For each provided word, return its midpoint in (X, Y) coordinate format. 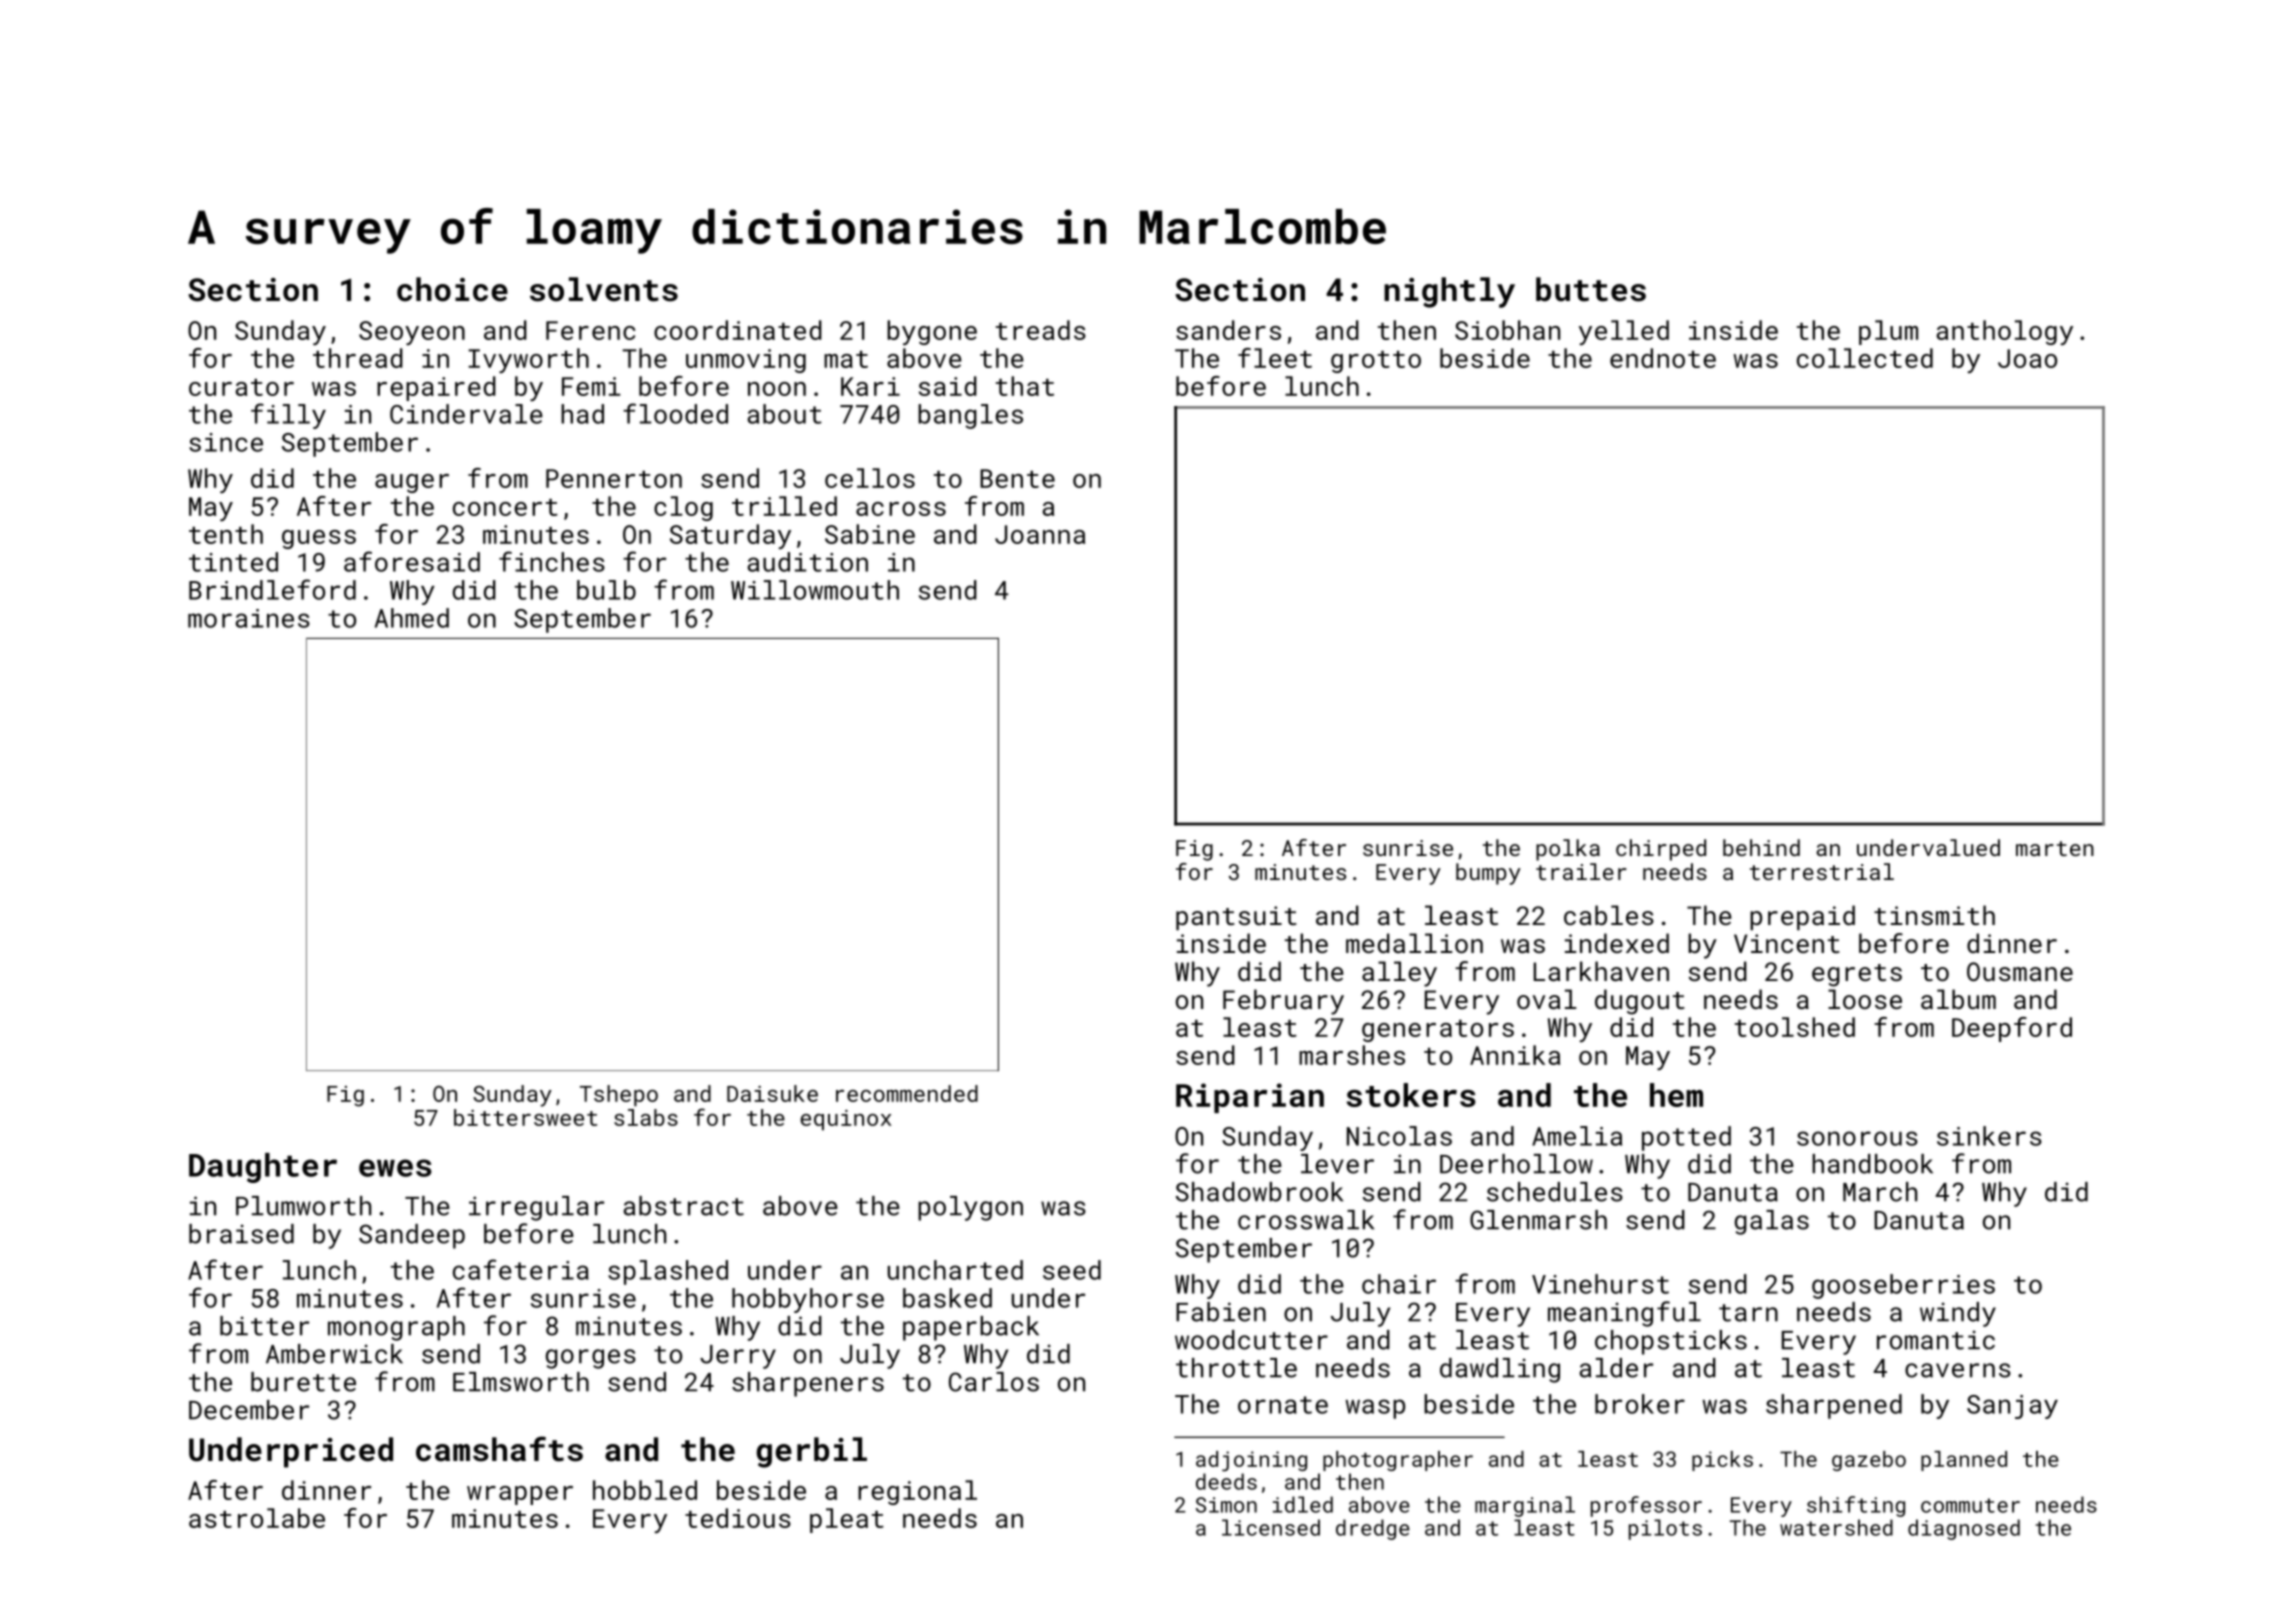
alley (1399, 974)
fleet (1275, 358)
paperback (971, 1328)
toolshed (1795, 1027)
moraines (249, 618)
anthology (2005, 332)
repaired (436, 388)
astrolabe (257, 1518)
